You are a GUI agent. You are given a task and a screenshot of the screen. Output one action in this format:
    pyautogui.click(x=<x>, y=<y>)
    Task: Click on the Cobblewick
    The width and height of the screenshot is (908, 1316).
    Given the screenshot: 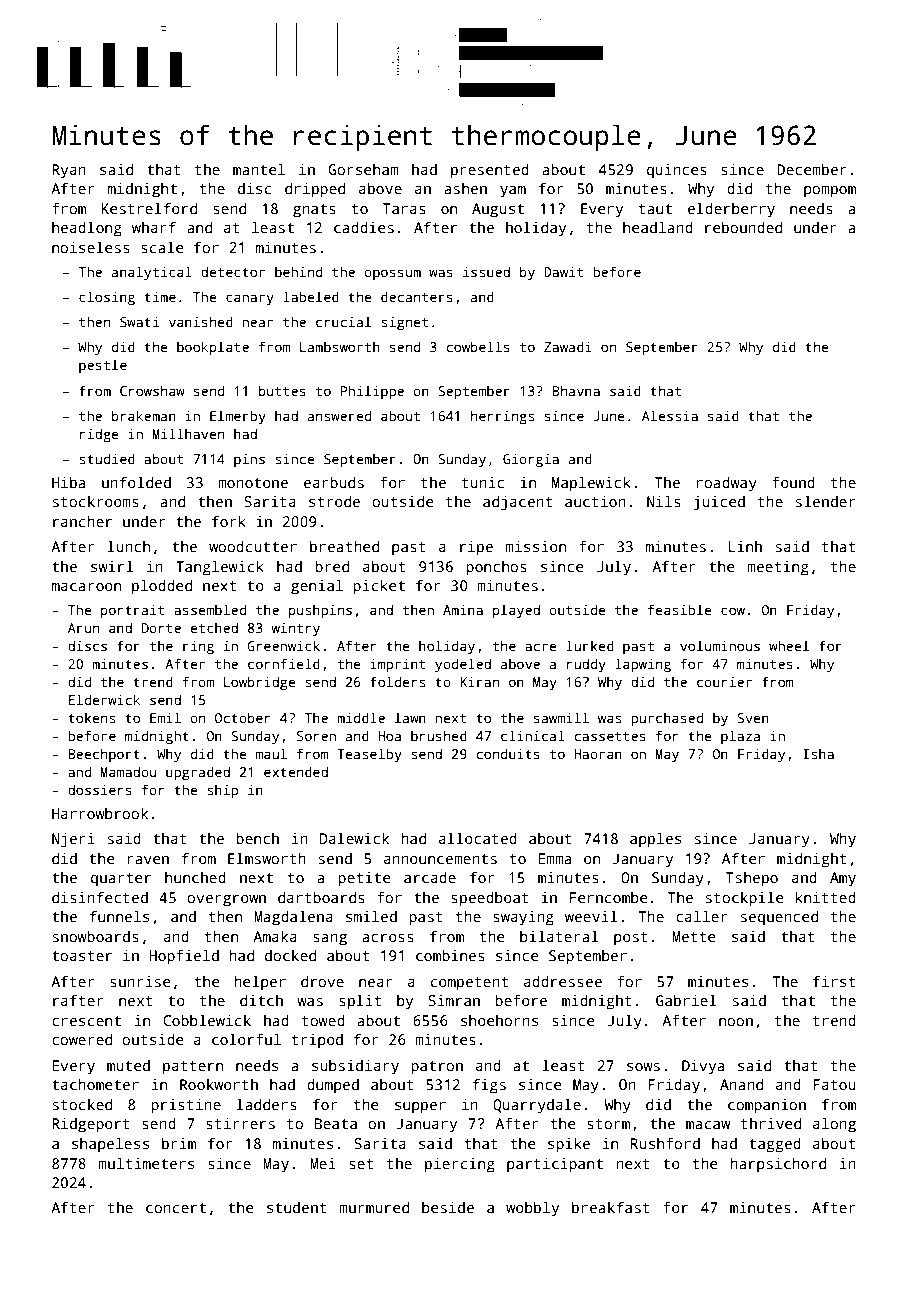 What is the action you would take?
    pyautogui.click(x=207, y=1020)
